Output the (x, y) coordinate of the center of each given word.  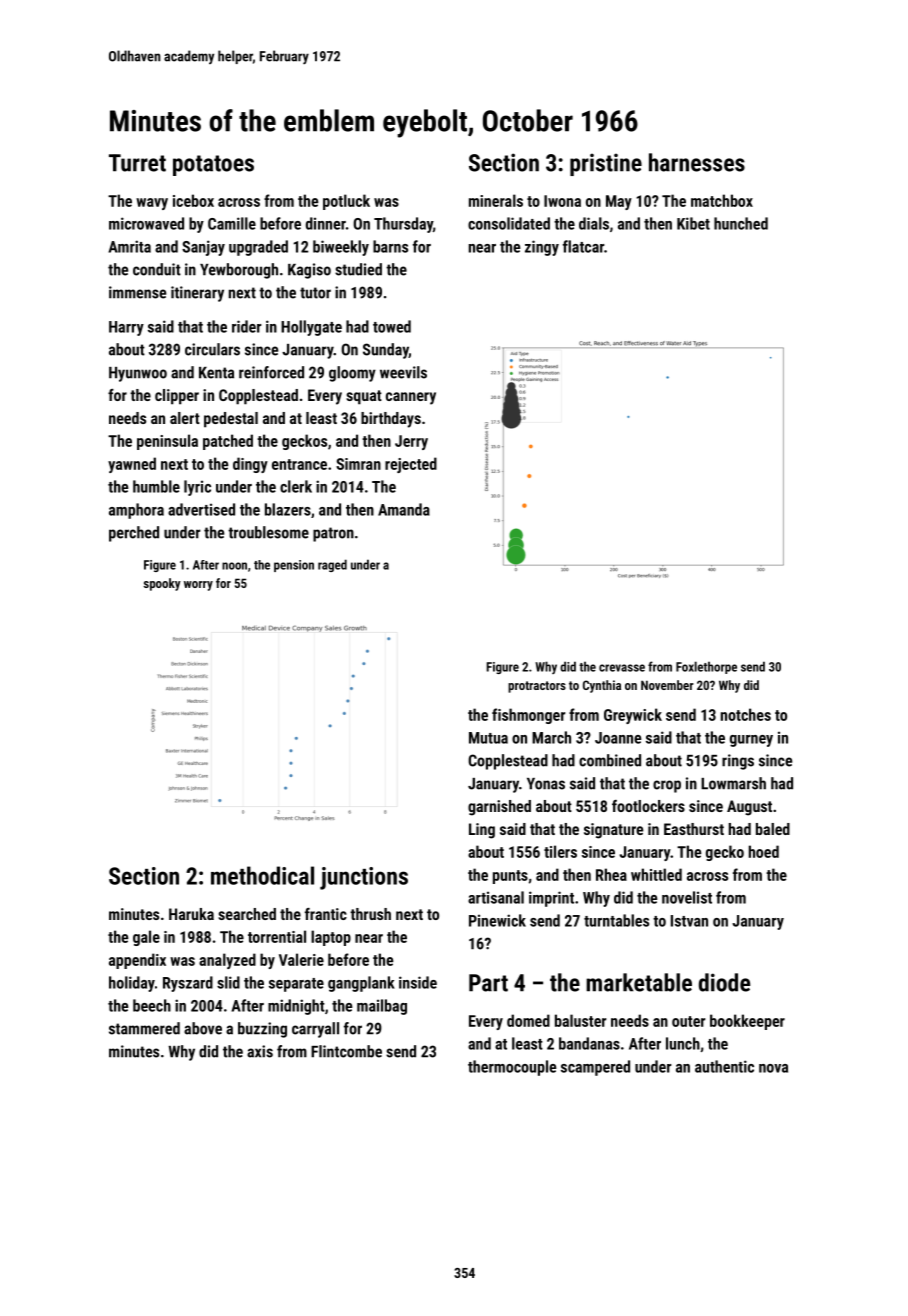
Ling (482, 831)
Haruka (191, 914)
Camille (232, 223)
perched (134, 534)
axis (260, 1051)
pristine (606, 164)
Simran (358, 464)
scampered (595, 1068)
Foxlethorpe (706, 667)
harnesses (697, 162)
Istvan (689, 921)
